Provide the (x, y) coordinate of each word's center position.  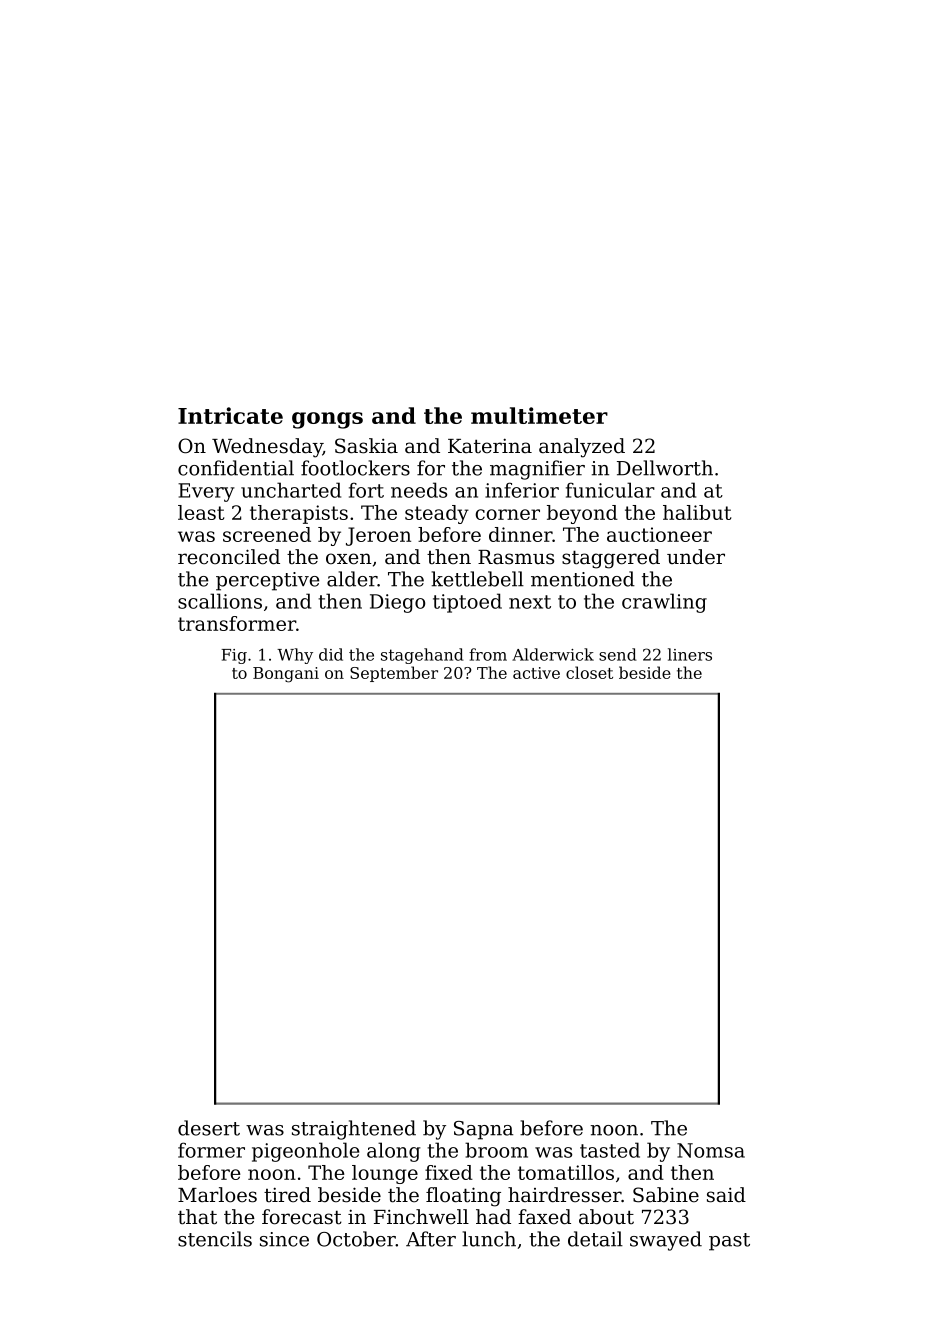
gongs (327, 420)
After (431, 1239)
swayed (666, 1241)
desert (209, 1128)
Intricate (230, 415)
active (536, 673)
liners (690, 654)
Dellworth (665, 468)
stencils (215, 1239)
